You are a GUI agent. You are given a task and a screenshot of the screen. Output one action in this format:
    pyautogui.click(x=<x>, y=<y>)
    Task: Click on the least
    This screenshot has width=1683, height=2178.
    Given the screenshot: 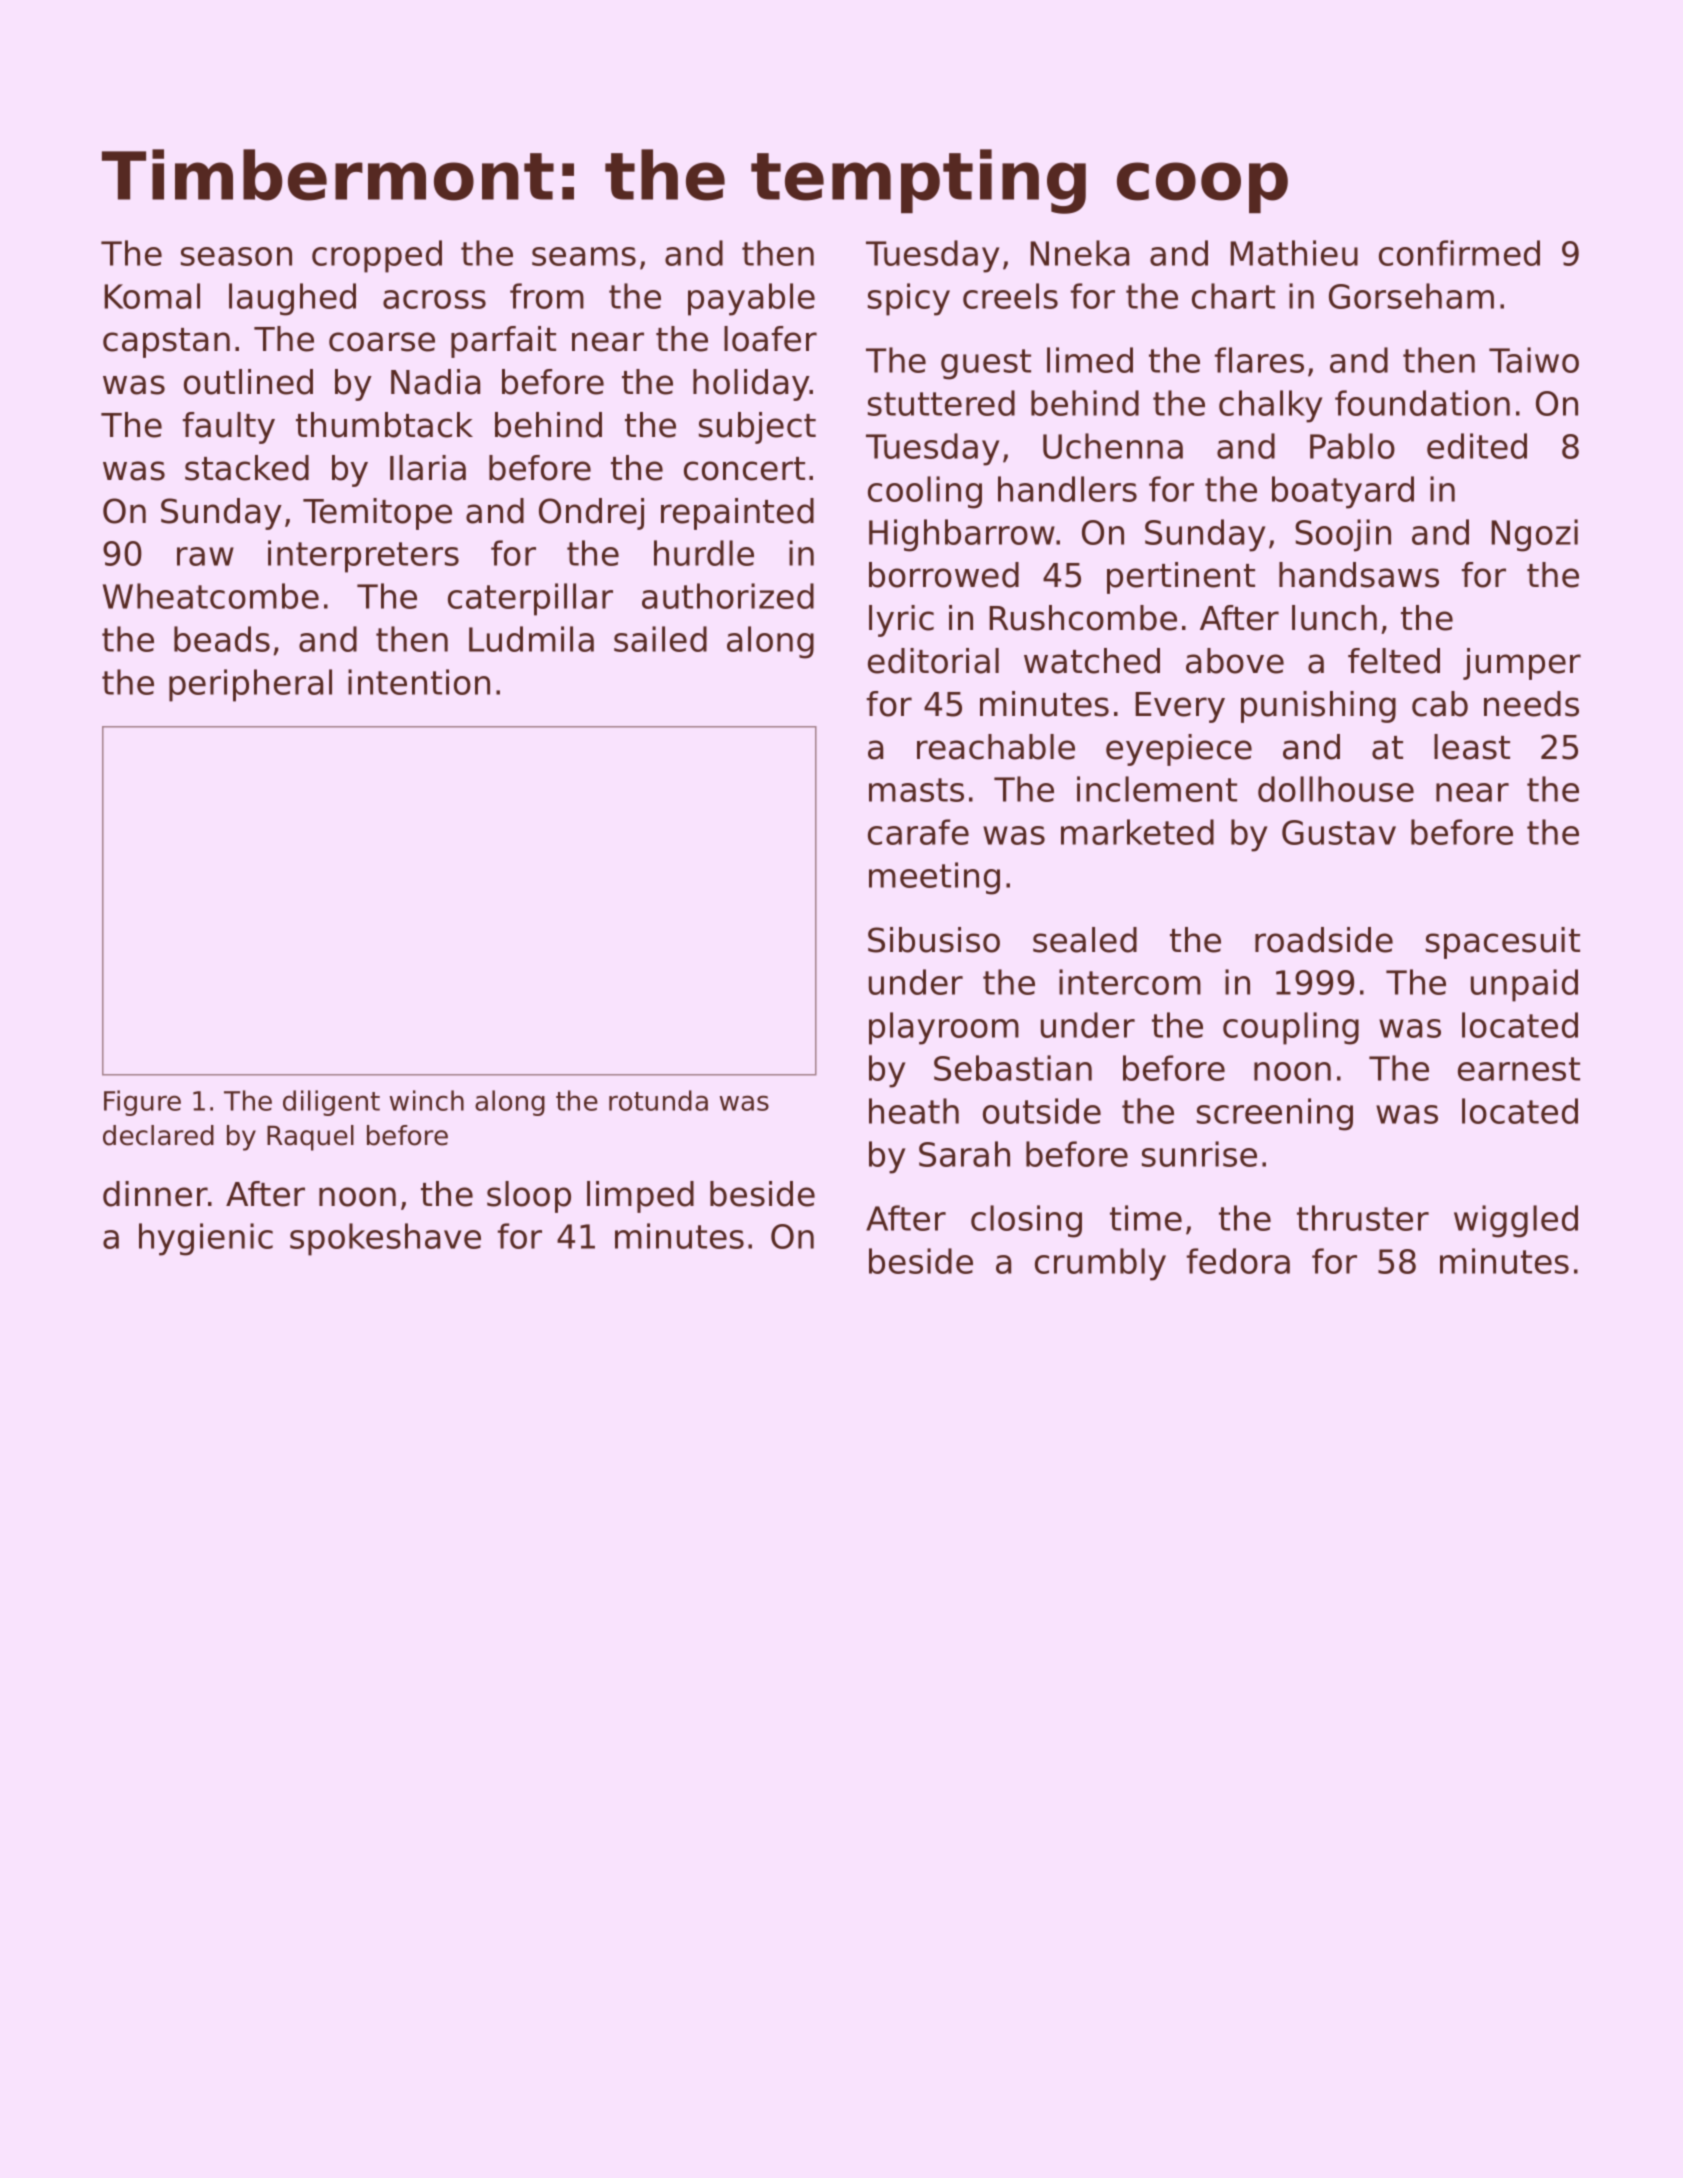 What is the action you would take?
    pyautogui.click(x=1472, y=747)
